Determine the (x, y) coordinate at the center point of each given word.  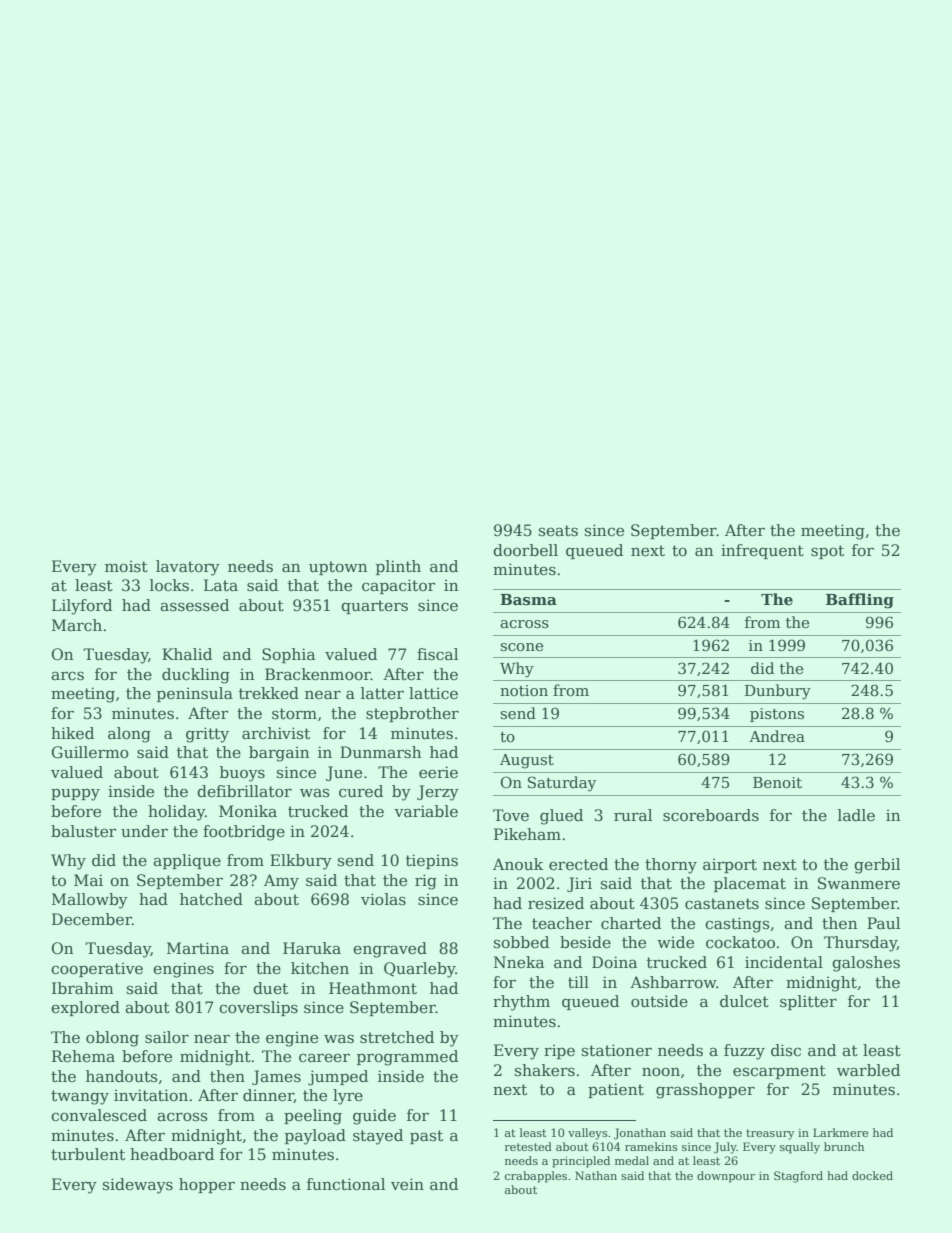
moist (126, 566)
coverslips (258, 1008)
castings (737, 925)
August (527, 761)
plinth (398, 567)
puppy (75, 795)
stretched (397, 1037)
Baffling (860, 601)
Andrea (777, 736)
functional (346, 1184)
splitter (808, 1002)
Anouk (518, 864)
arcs (67, 676)
